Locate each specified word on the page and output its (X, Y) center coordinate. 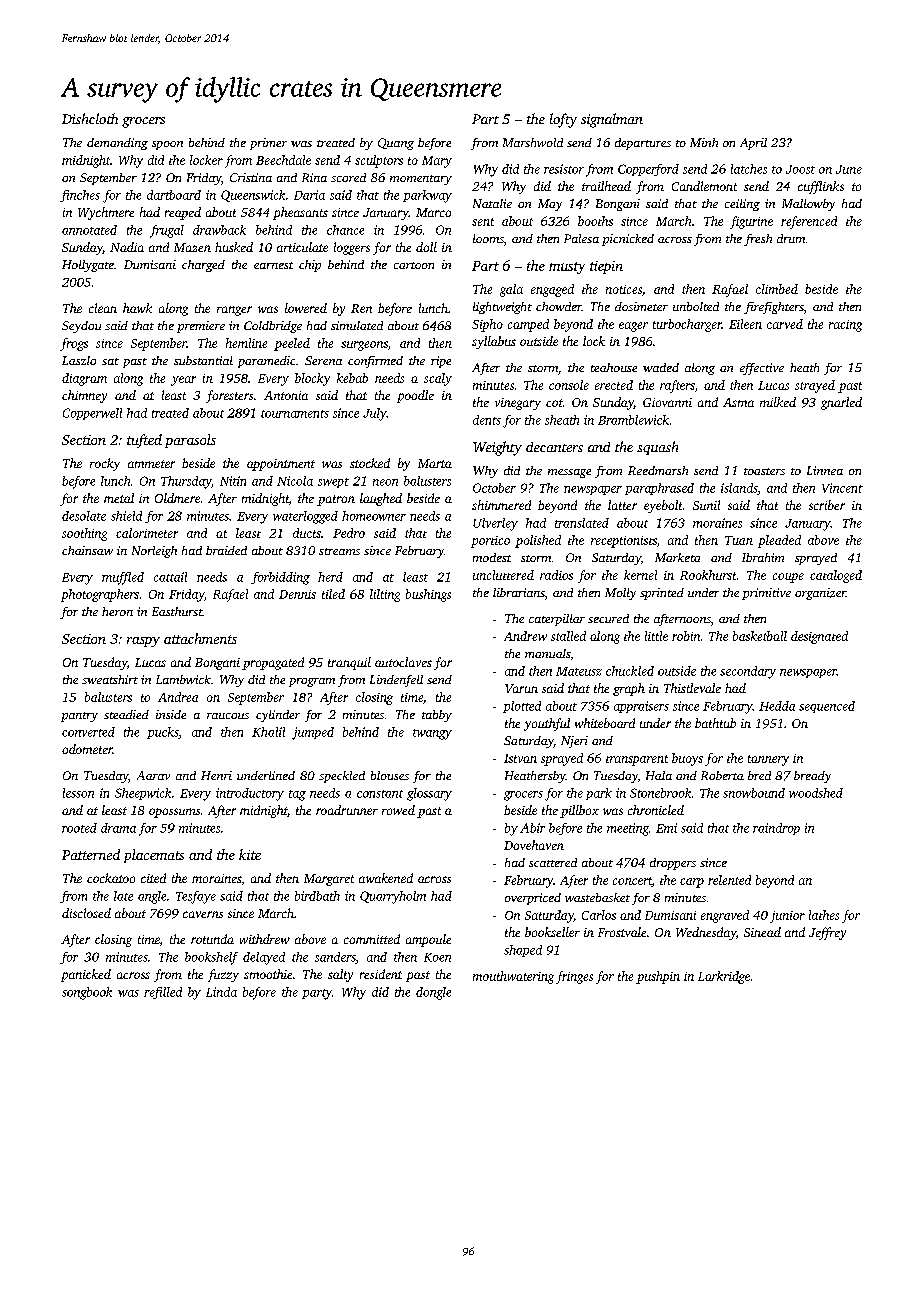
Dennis (297, 594)
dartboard (174, 195)
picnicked (628, 240)
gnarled (841, 403)
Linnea (825, 470)
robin (686, 636)
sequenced (827, 707)
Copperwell (92, 414)
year (183, 381)
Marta (435, 463)
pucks (162, 733)
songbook (87, 993)
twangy (432, 734)
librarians (519, 592)
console (569, 385)
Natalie (492, 203)
